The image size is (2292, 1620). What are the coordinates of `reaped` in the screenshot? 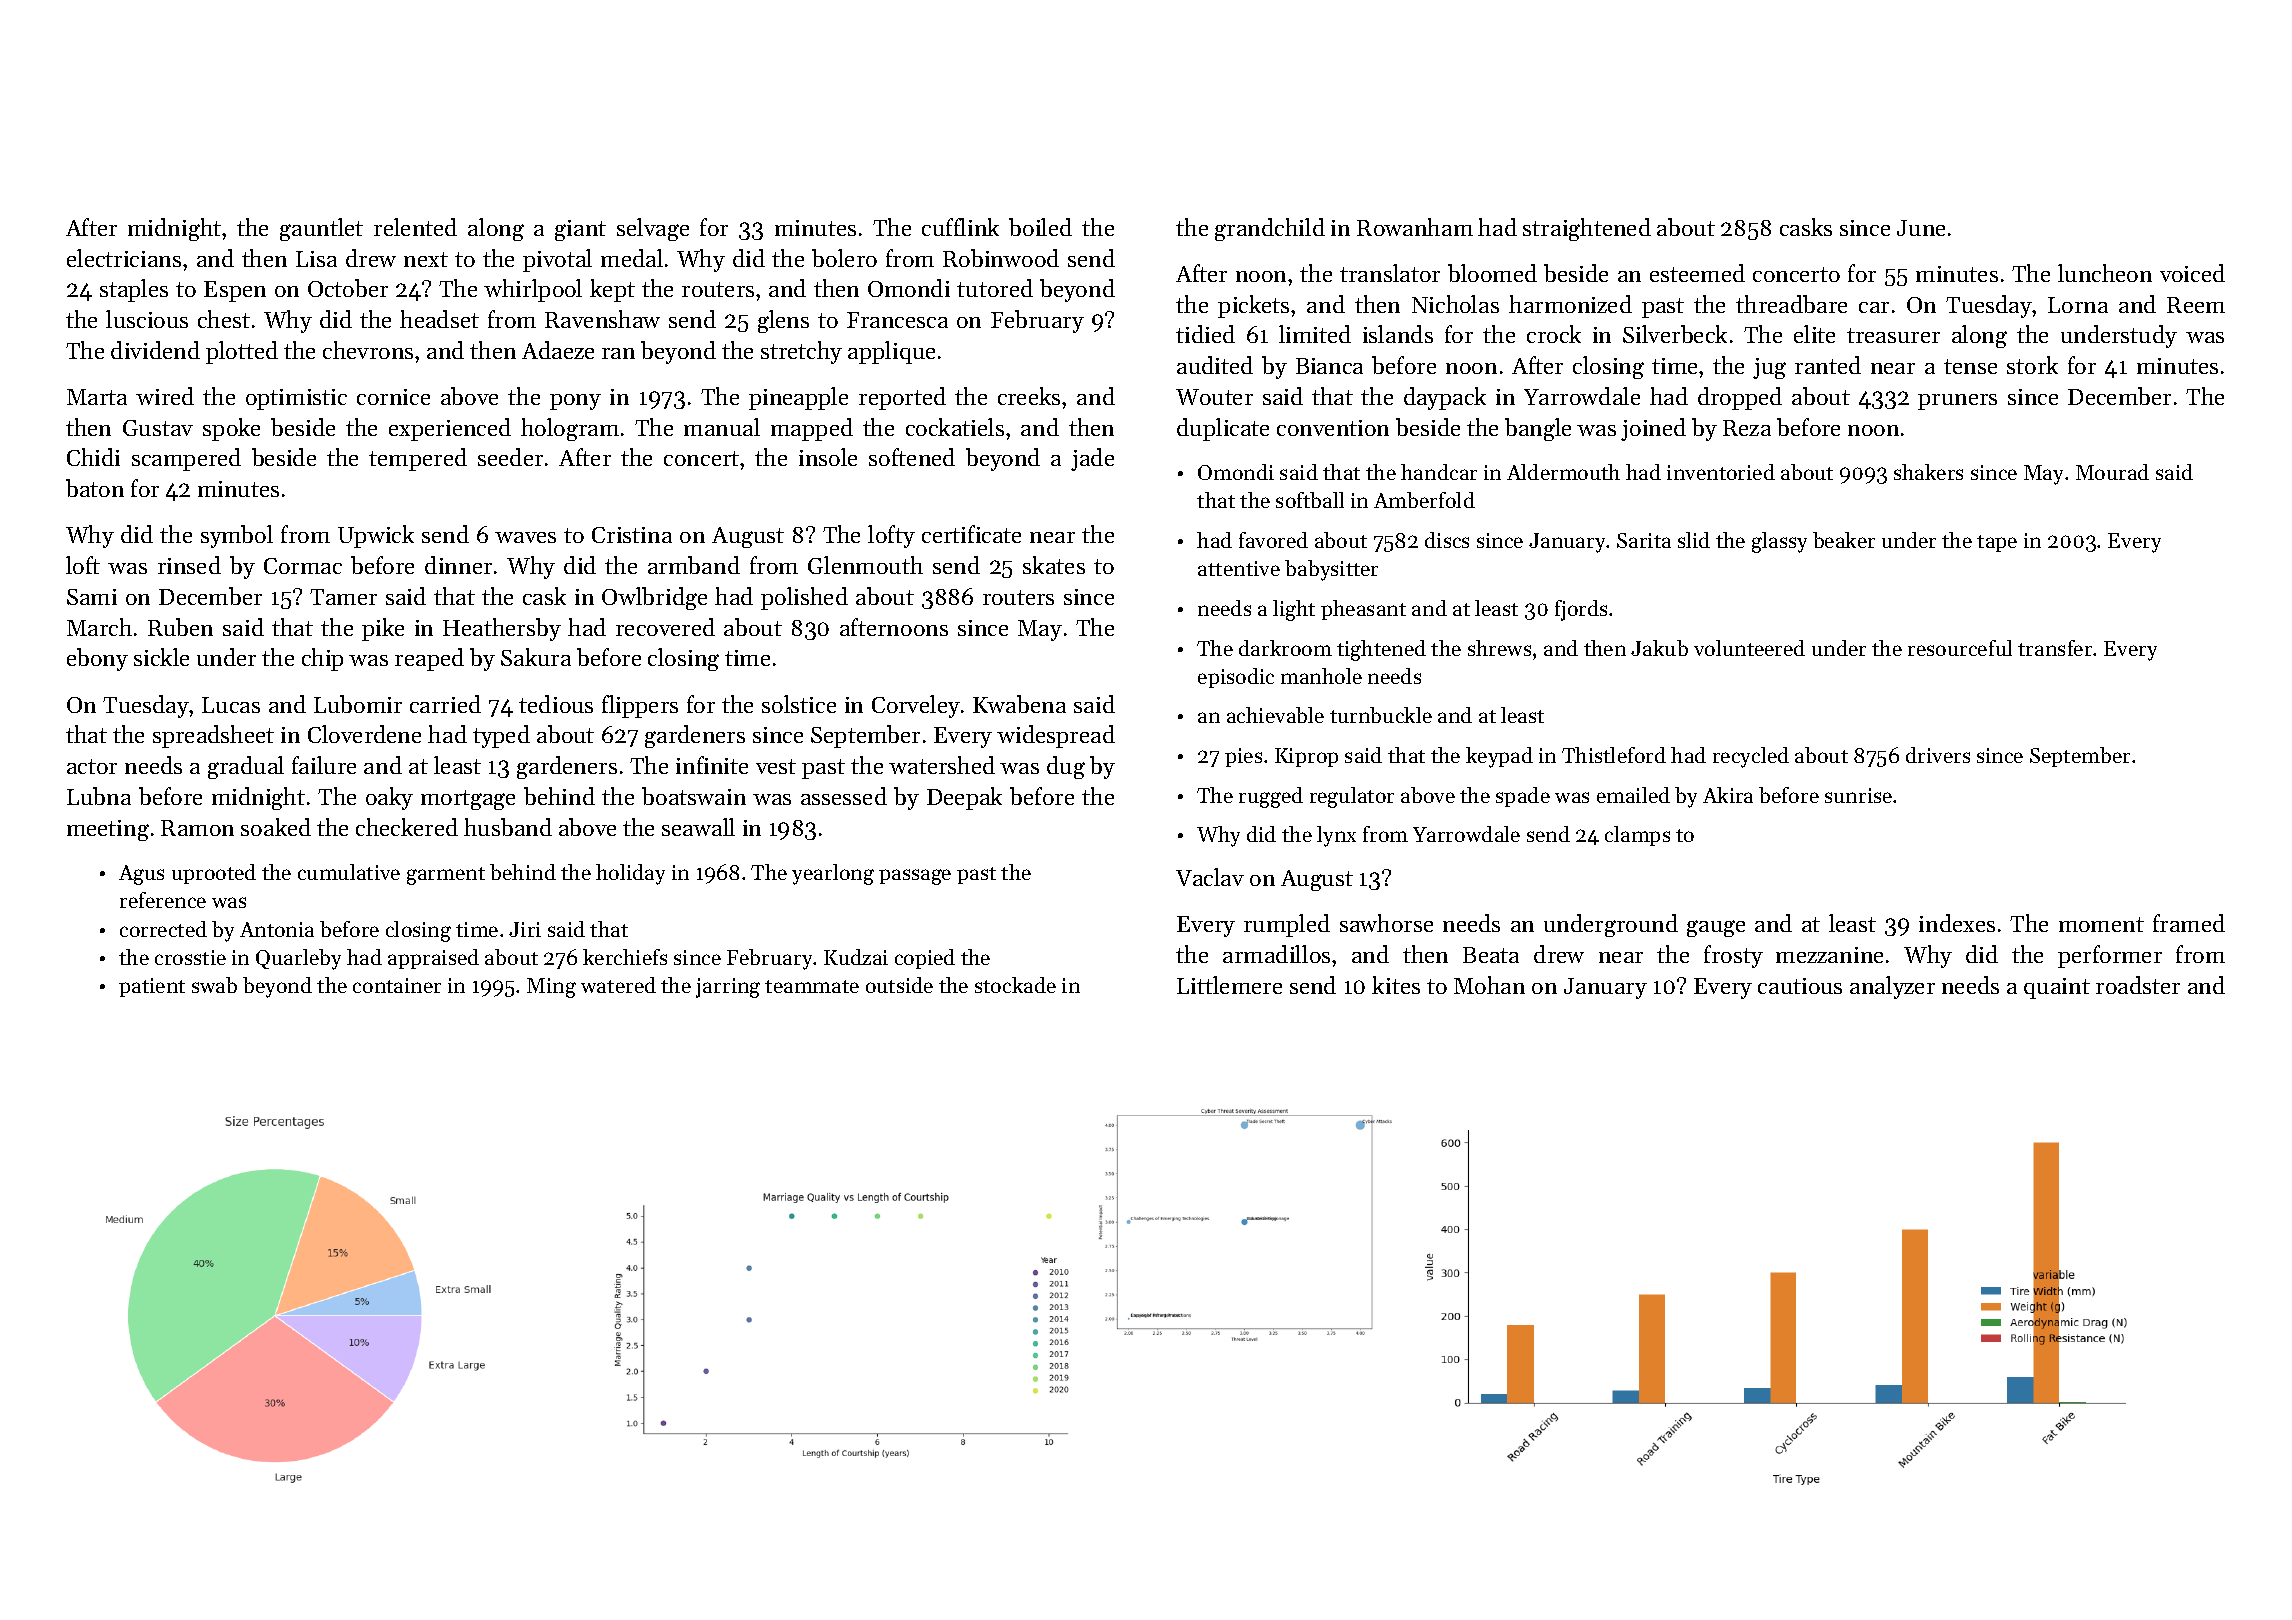 It's located at (429, 659).
